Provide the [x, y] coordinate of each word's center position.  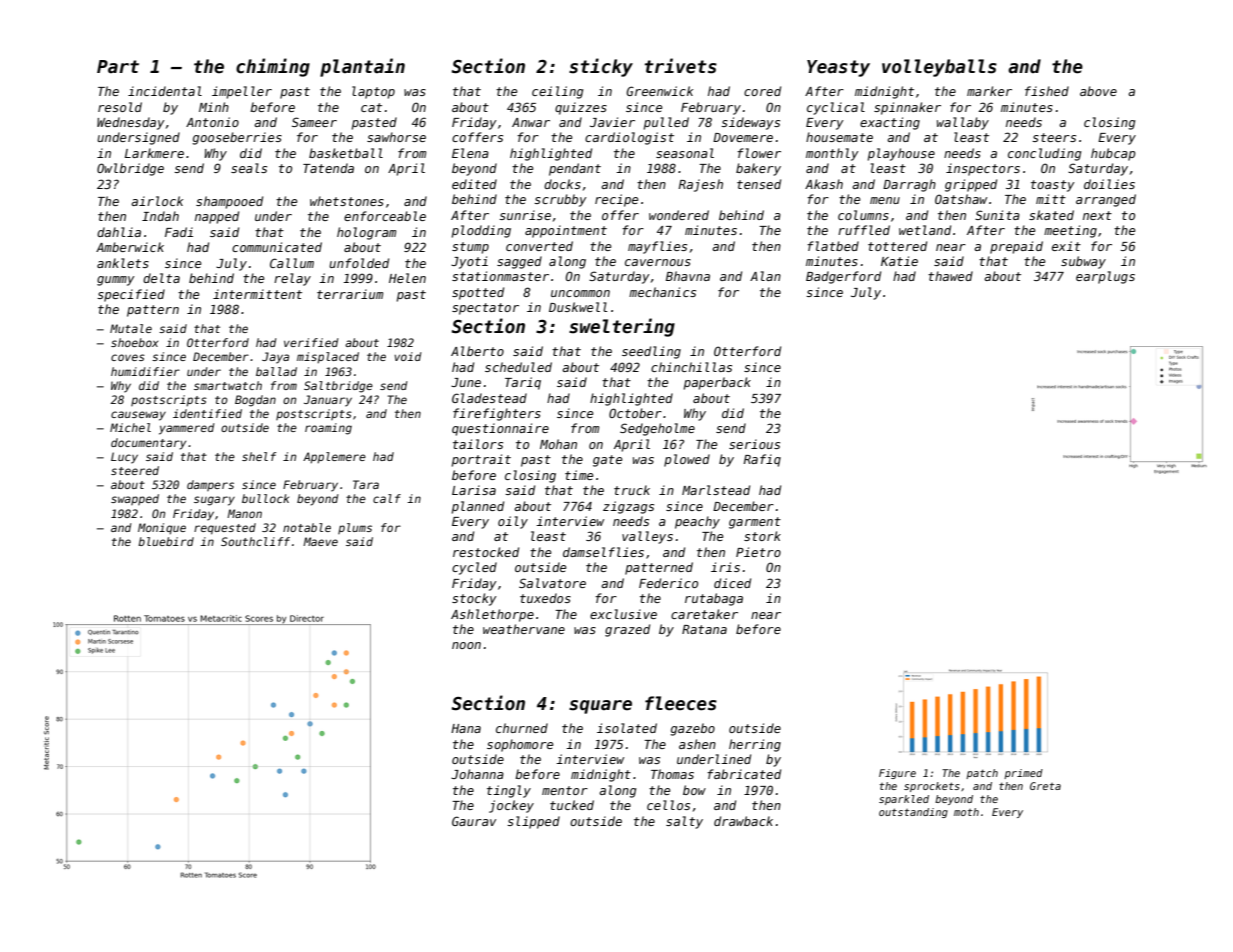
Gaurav [474, 821]
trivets [681, 66]
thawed [950, 276]
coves [128, 357]
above [1098, 91]
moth [966, 812]
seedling [651, 352]
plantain [362, 67]
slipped [533, 822]
